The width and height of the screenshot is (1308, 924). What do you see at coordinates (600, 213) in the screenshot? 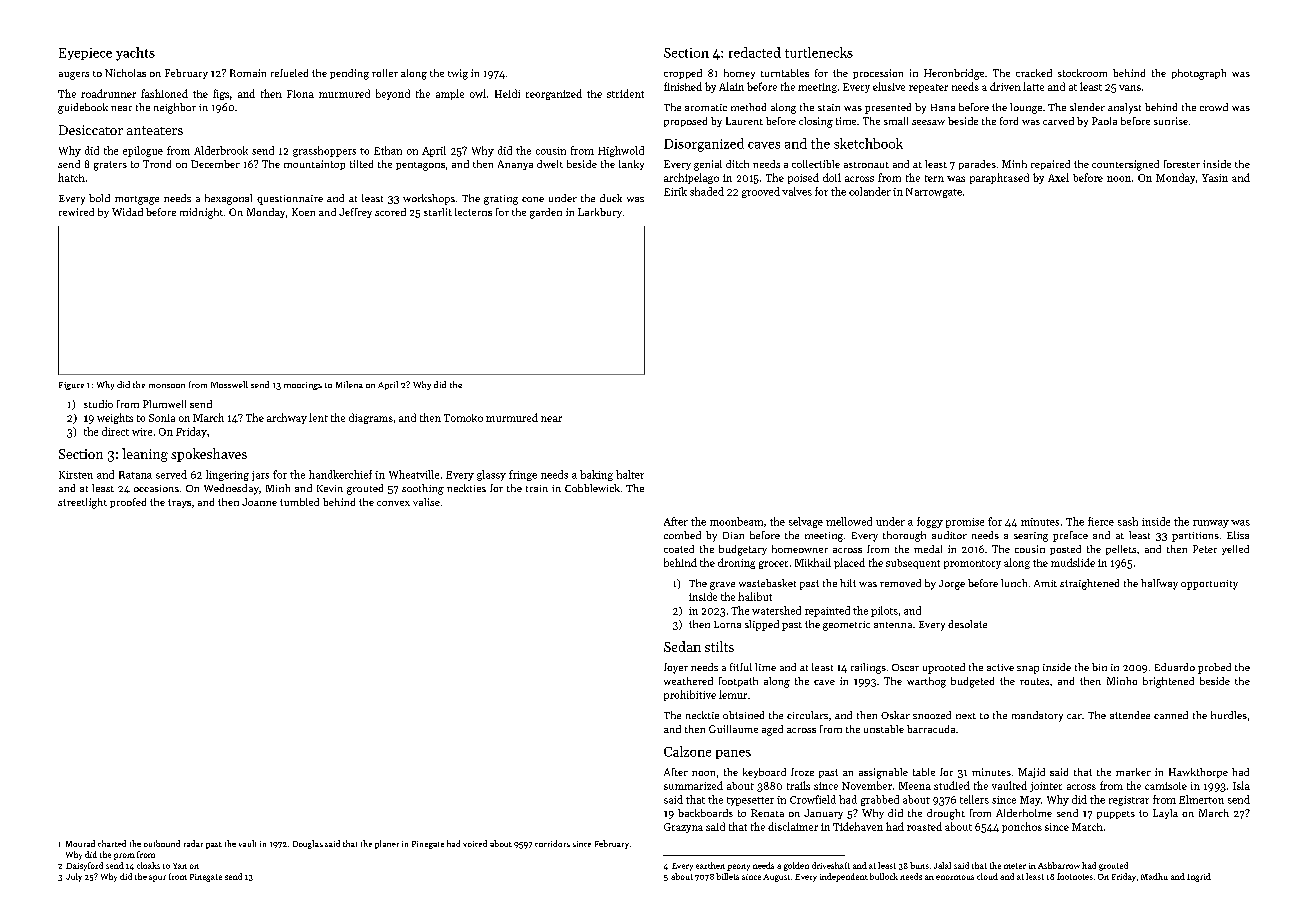
I see `Larkbury` at bounding box center [600, 213].
